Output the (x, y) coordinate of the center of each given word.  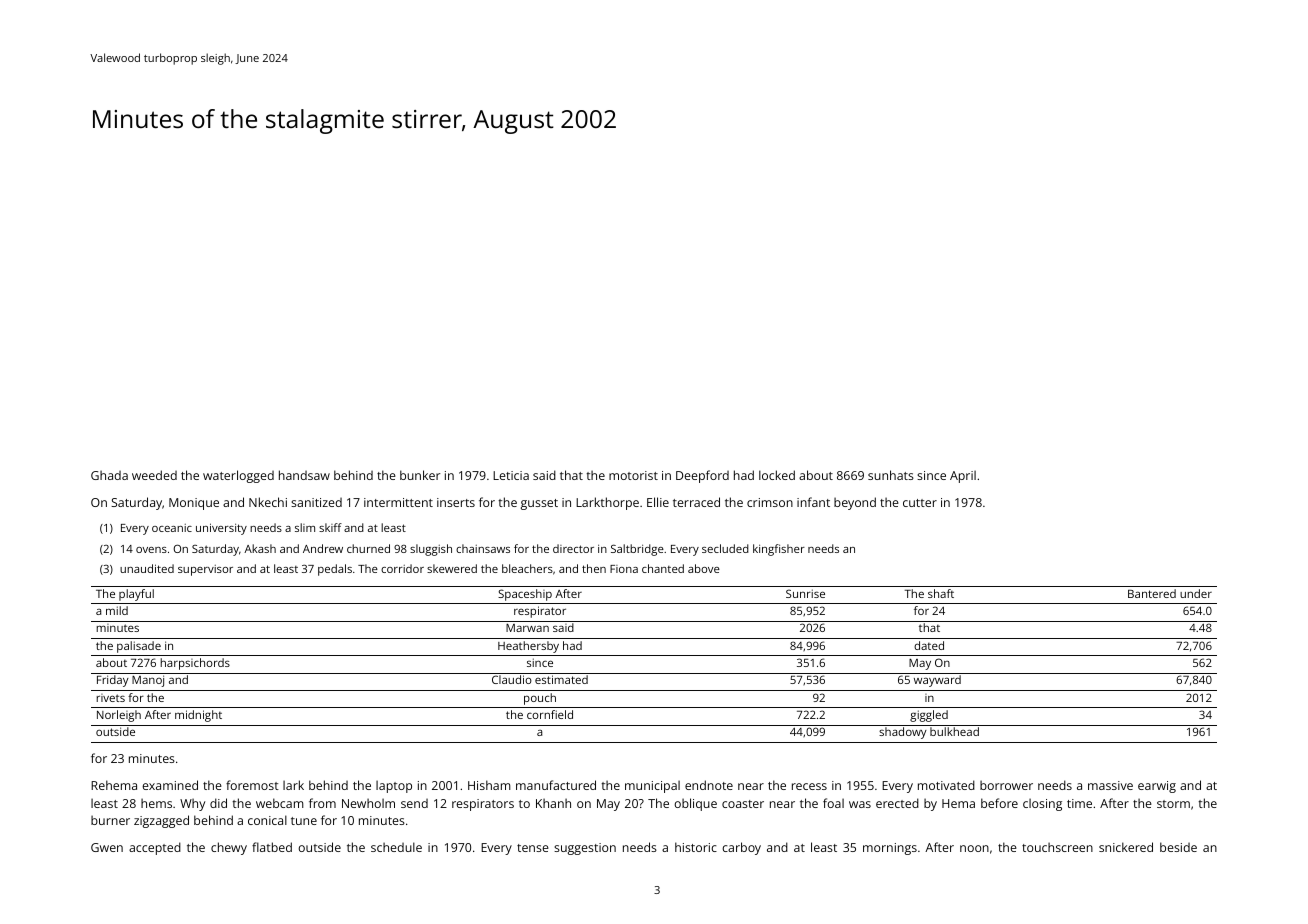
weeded (154, 475)
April (963, 476)
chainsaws (483, 548)
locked (777, 475)
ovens (151, 550)
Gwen (107, 847)
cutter (920, 503)
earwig (1157, 787)
